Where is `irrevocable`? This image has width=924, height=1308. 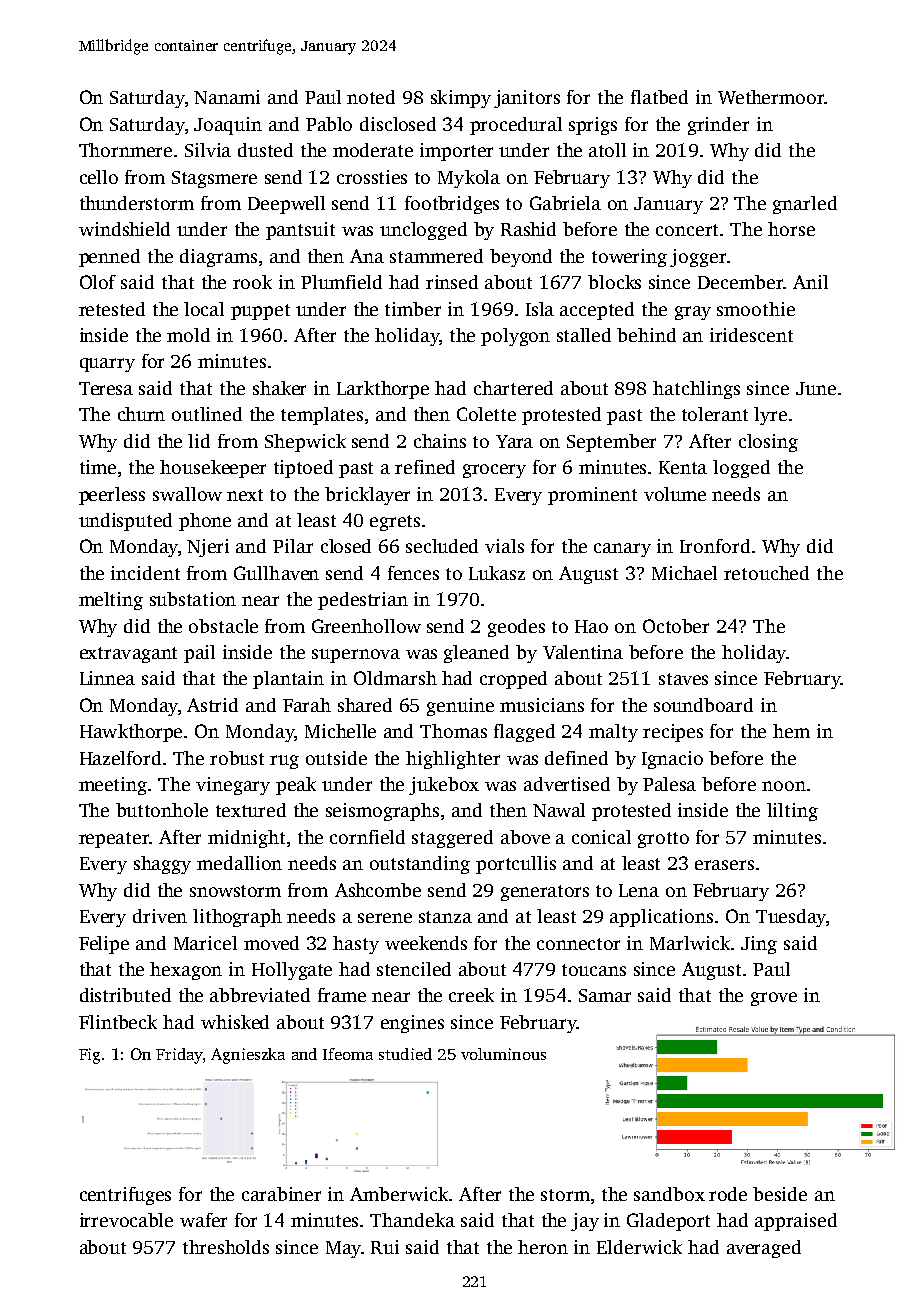
irrevocable is located at coordinates (126, 1220).
